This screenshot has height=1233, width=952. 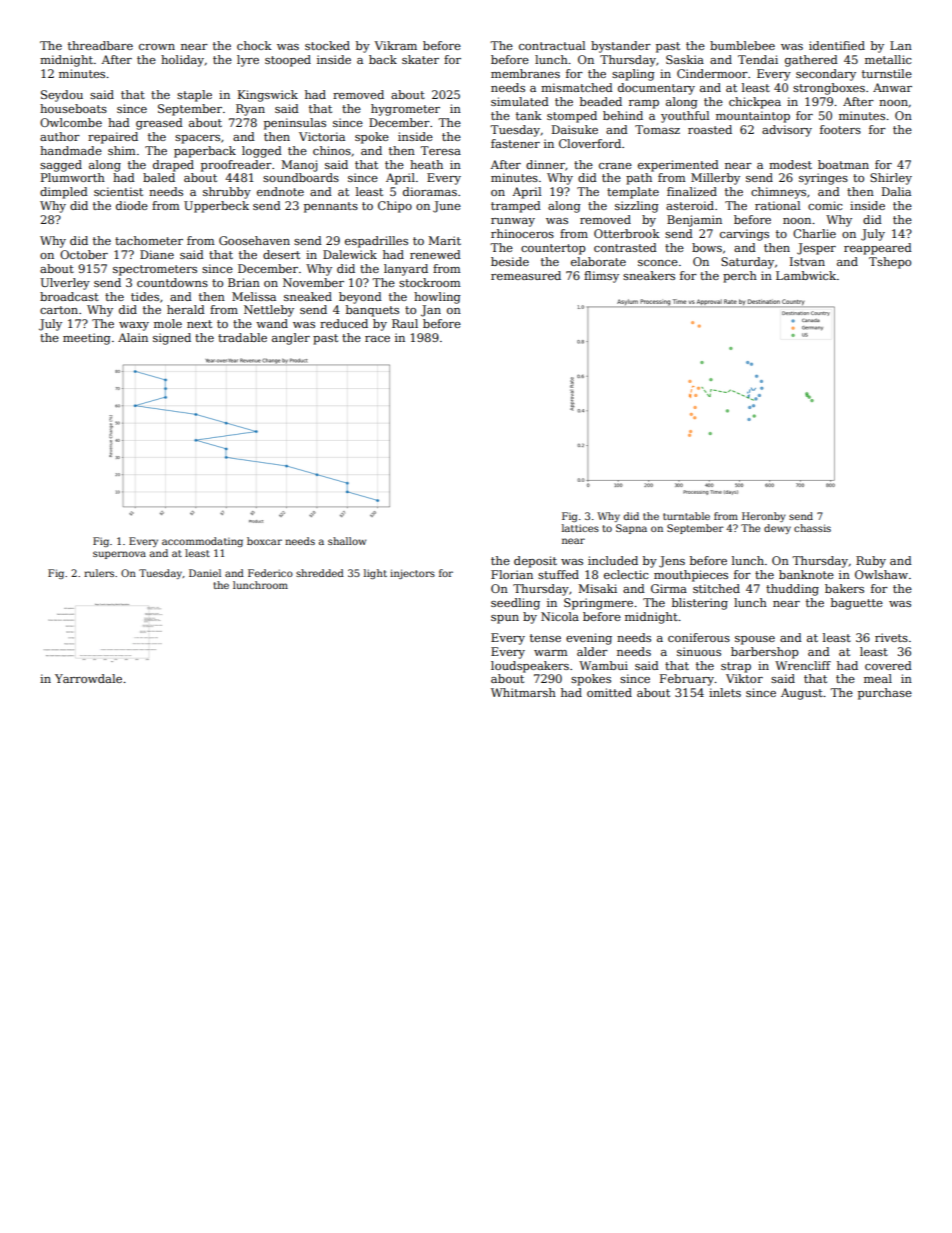 What do you see at coordinates (686, 516) in the screenshot?
I see `turntable` at bounding box center [686, 516].
